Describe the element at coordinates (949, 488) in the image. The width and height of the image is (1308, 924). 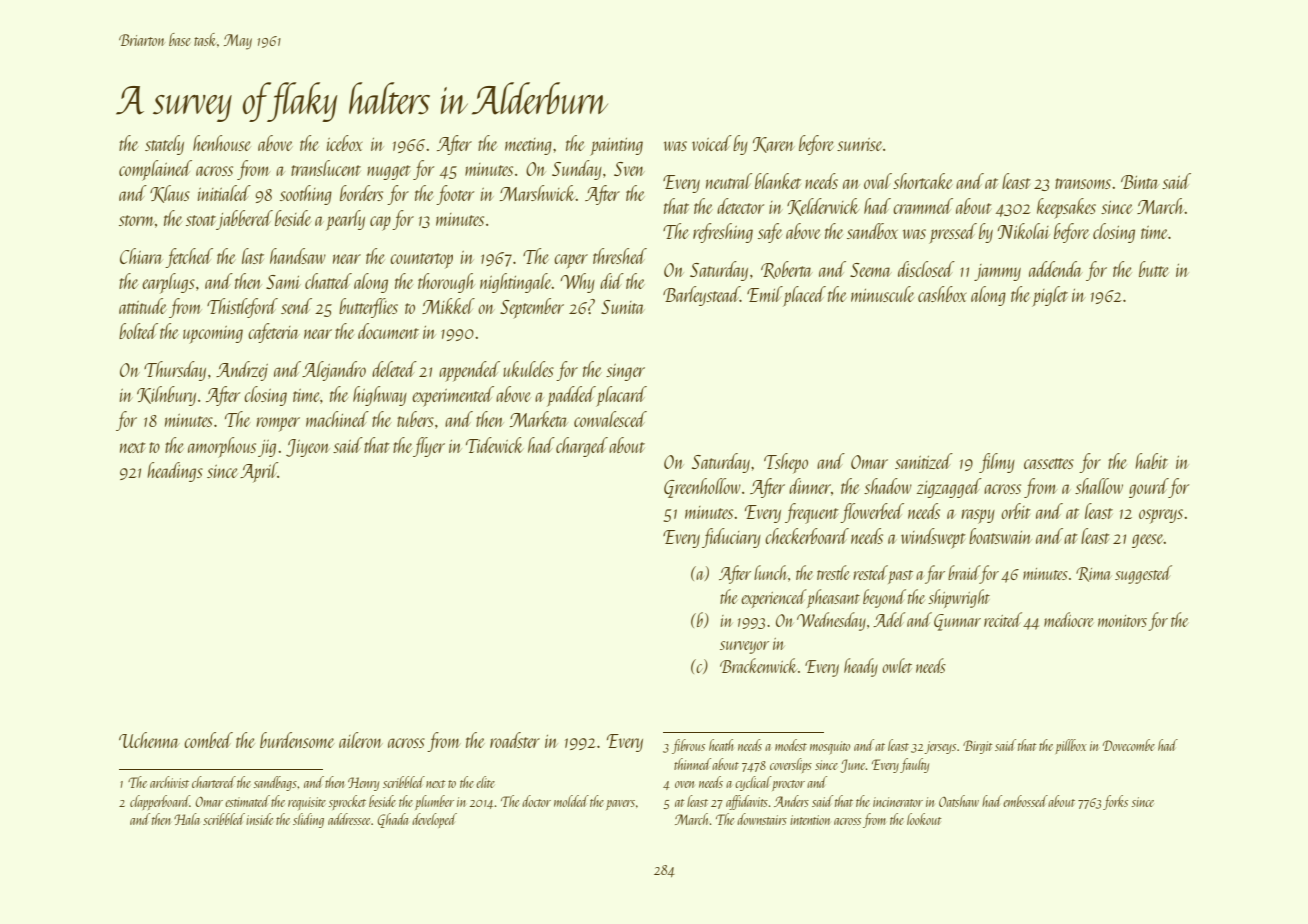
I see `zigzagged` at that location.
